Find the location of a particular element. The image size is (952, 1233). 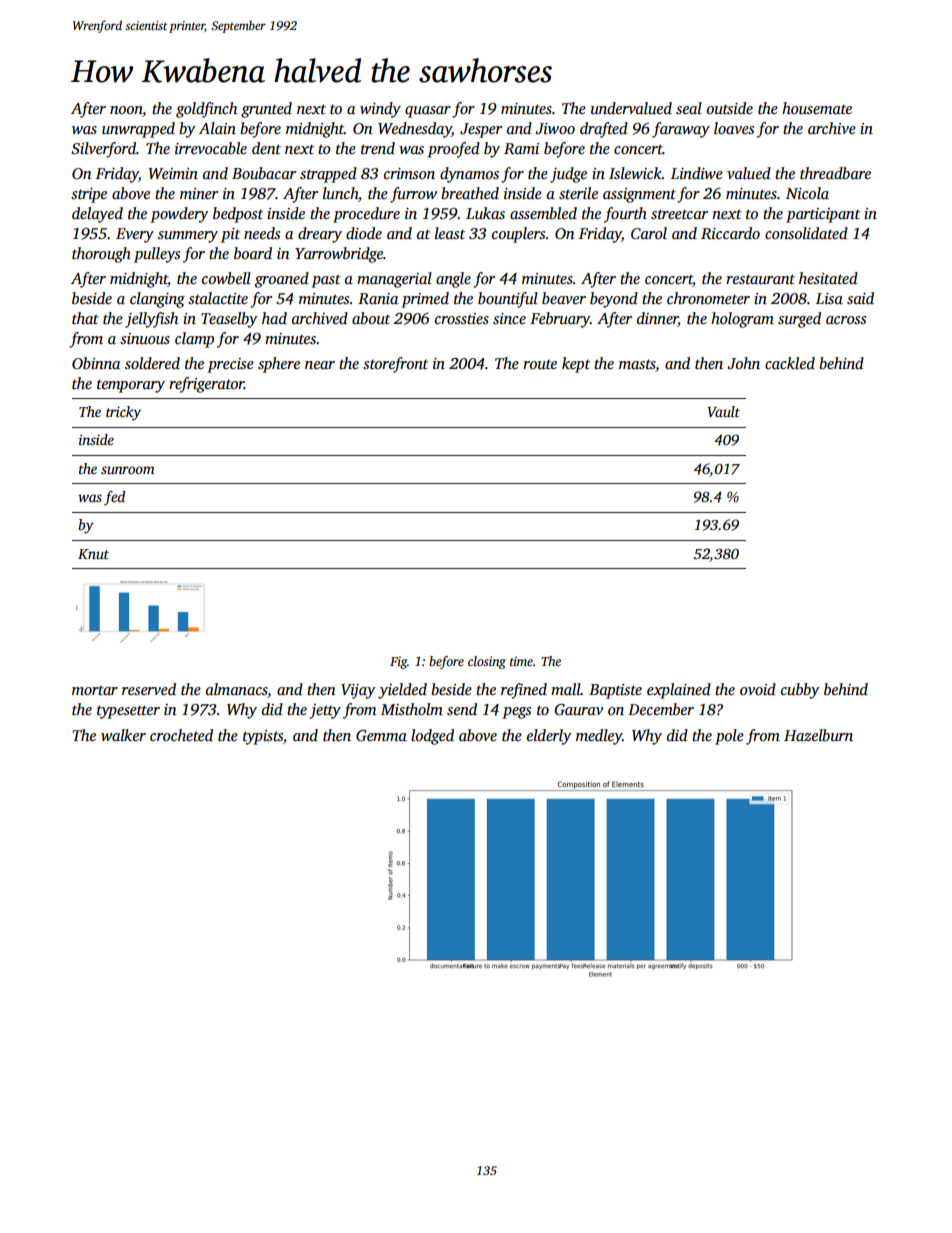

seal is located at coordinates (689, 108).
